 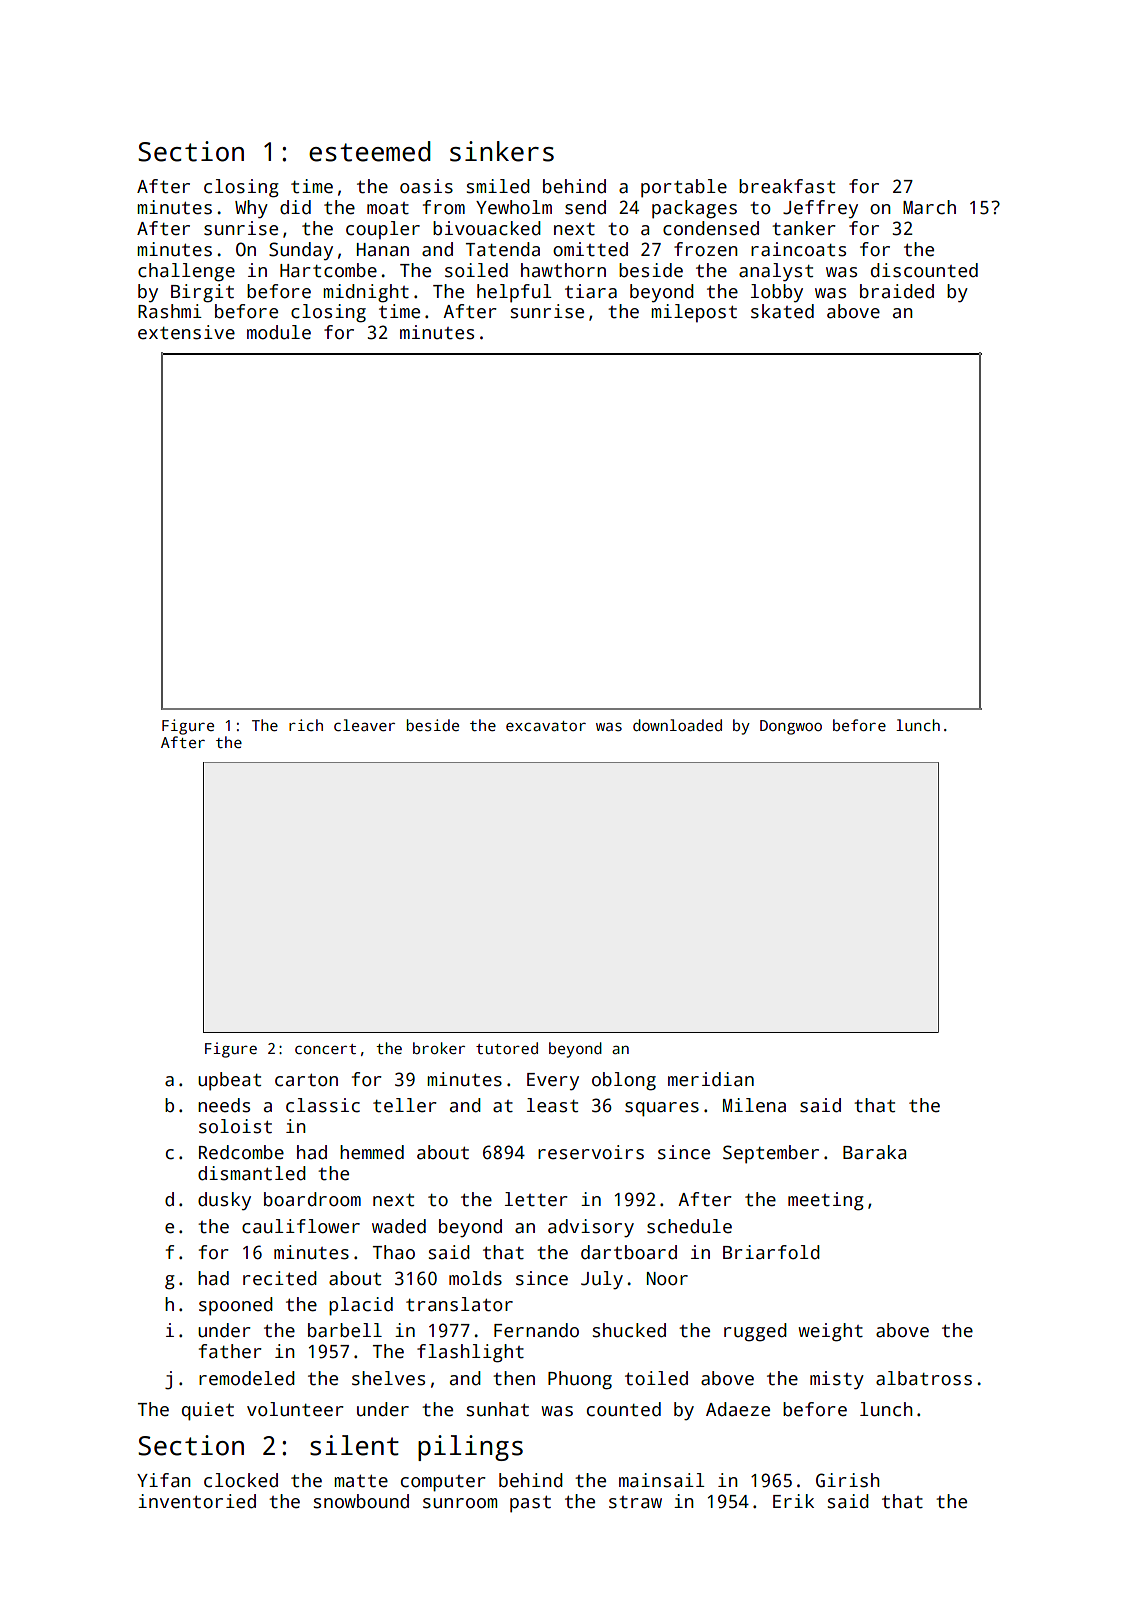 I want to click on Why, so click(x=251, y=209).
